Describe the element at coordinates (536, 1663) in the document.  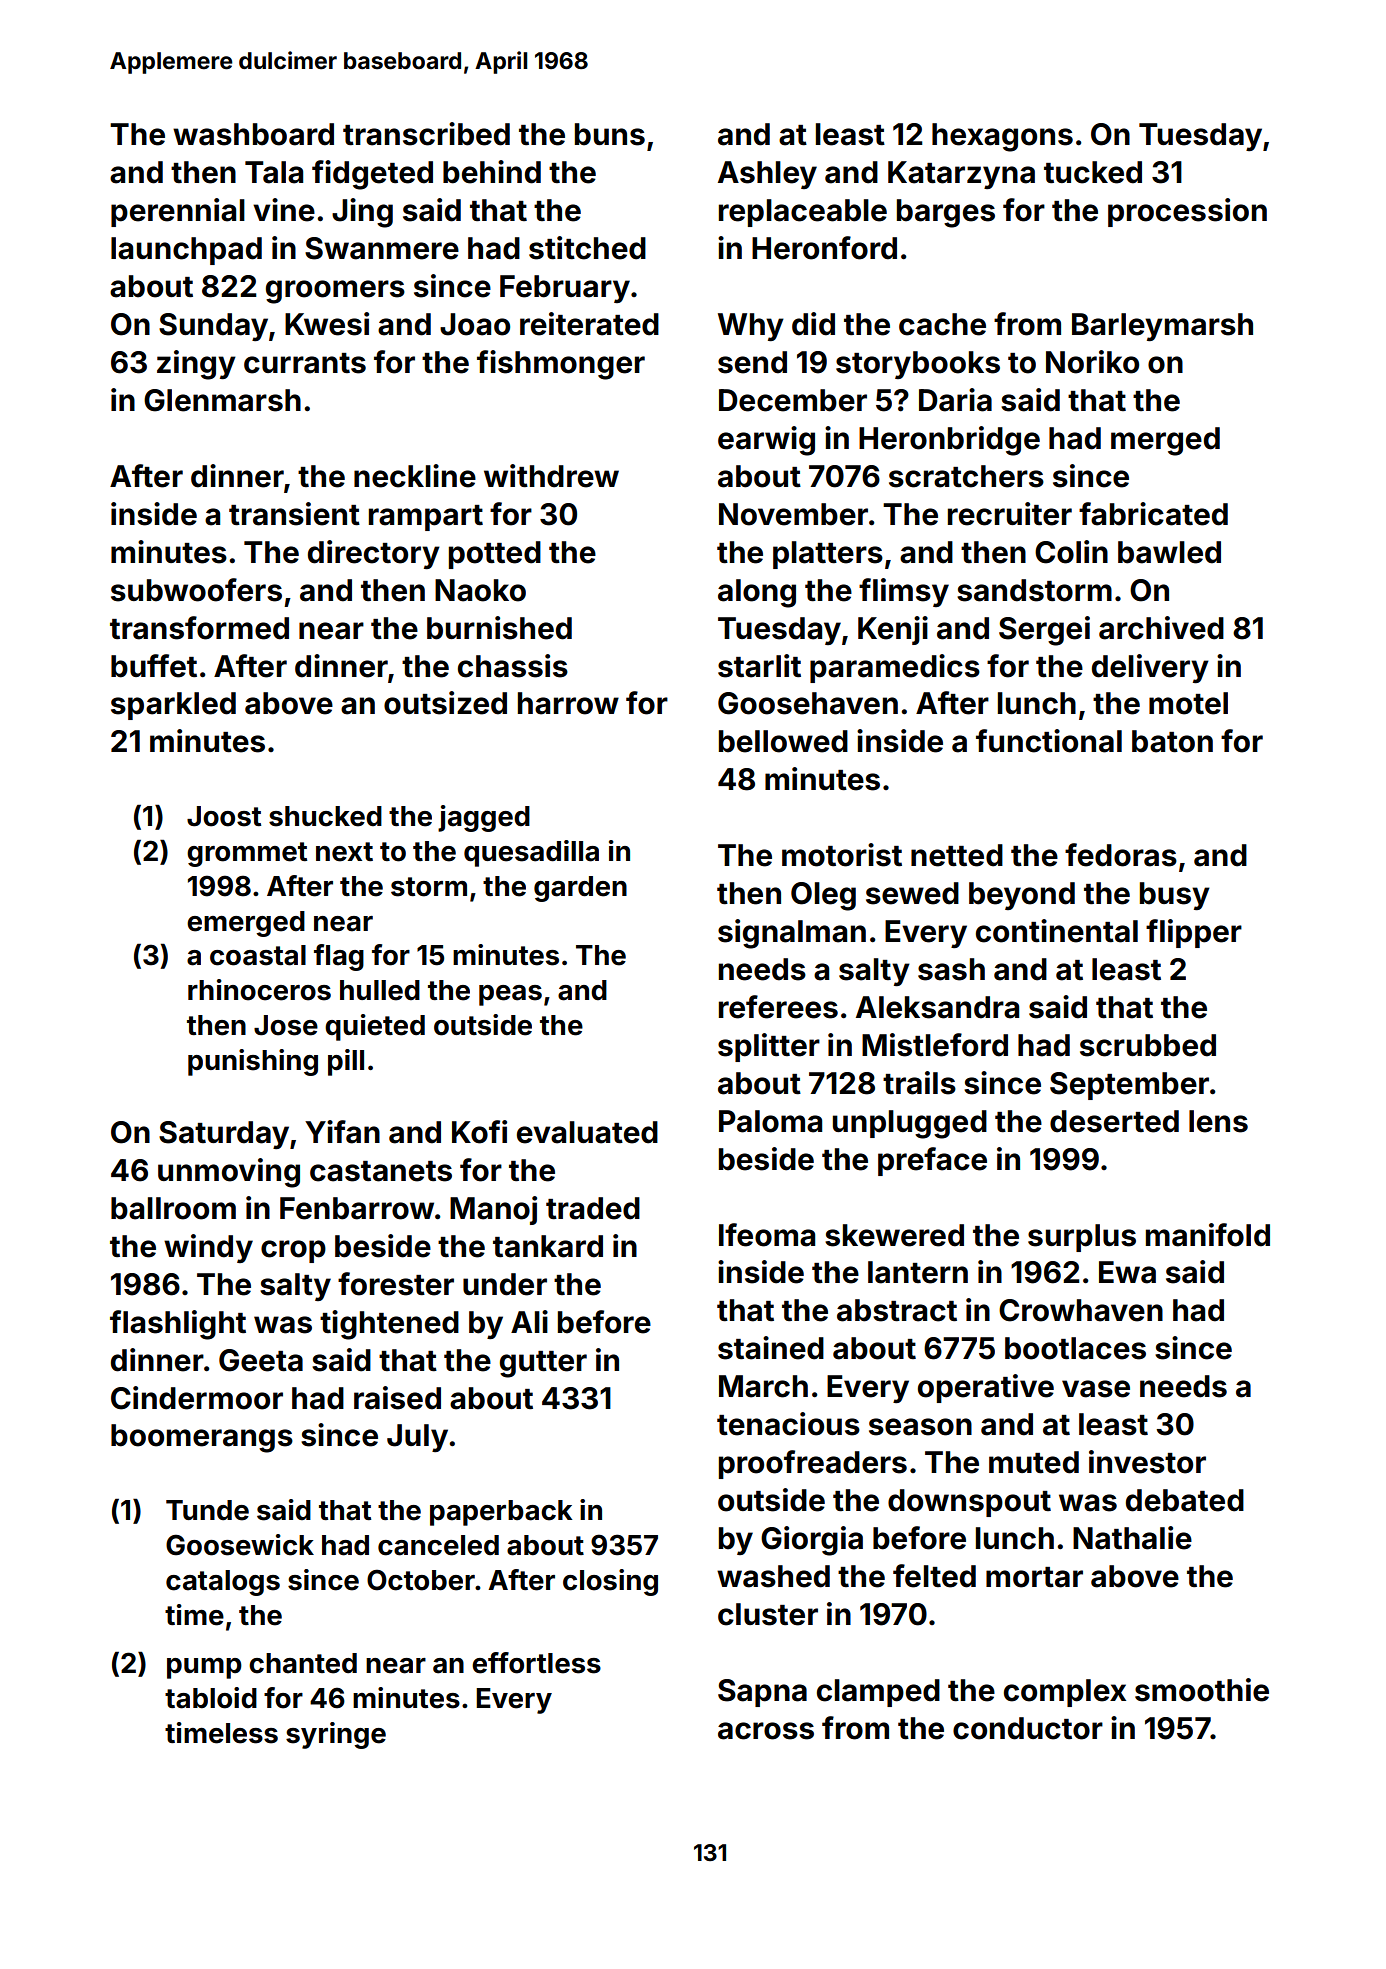
I see `effortless` at that location.
